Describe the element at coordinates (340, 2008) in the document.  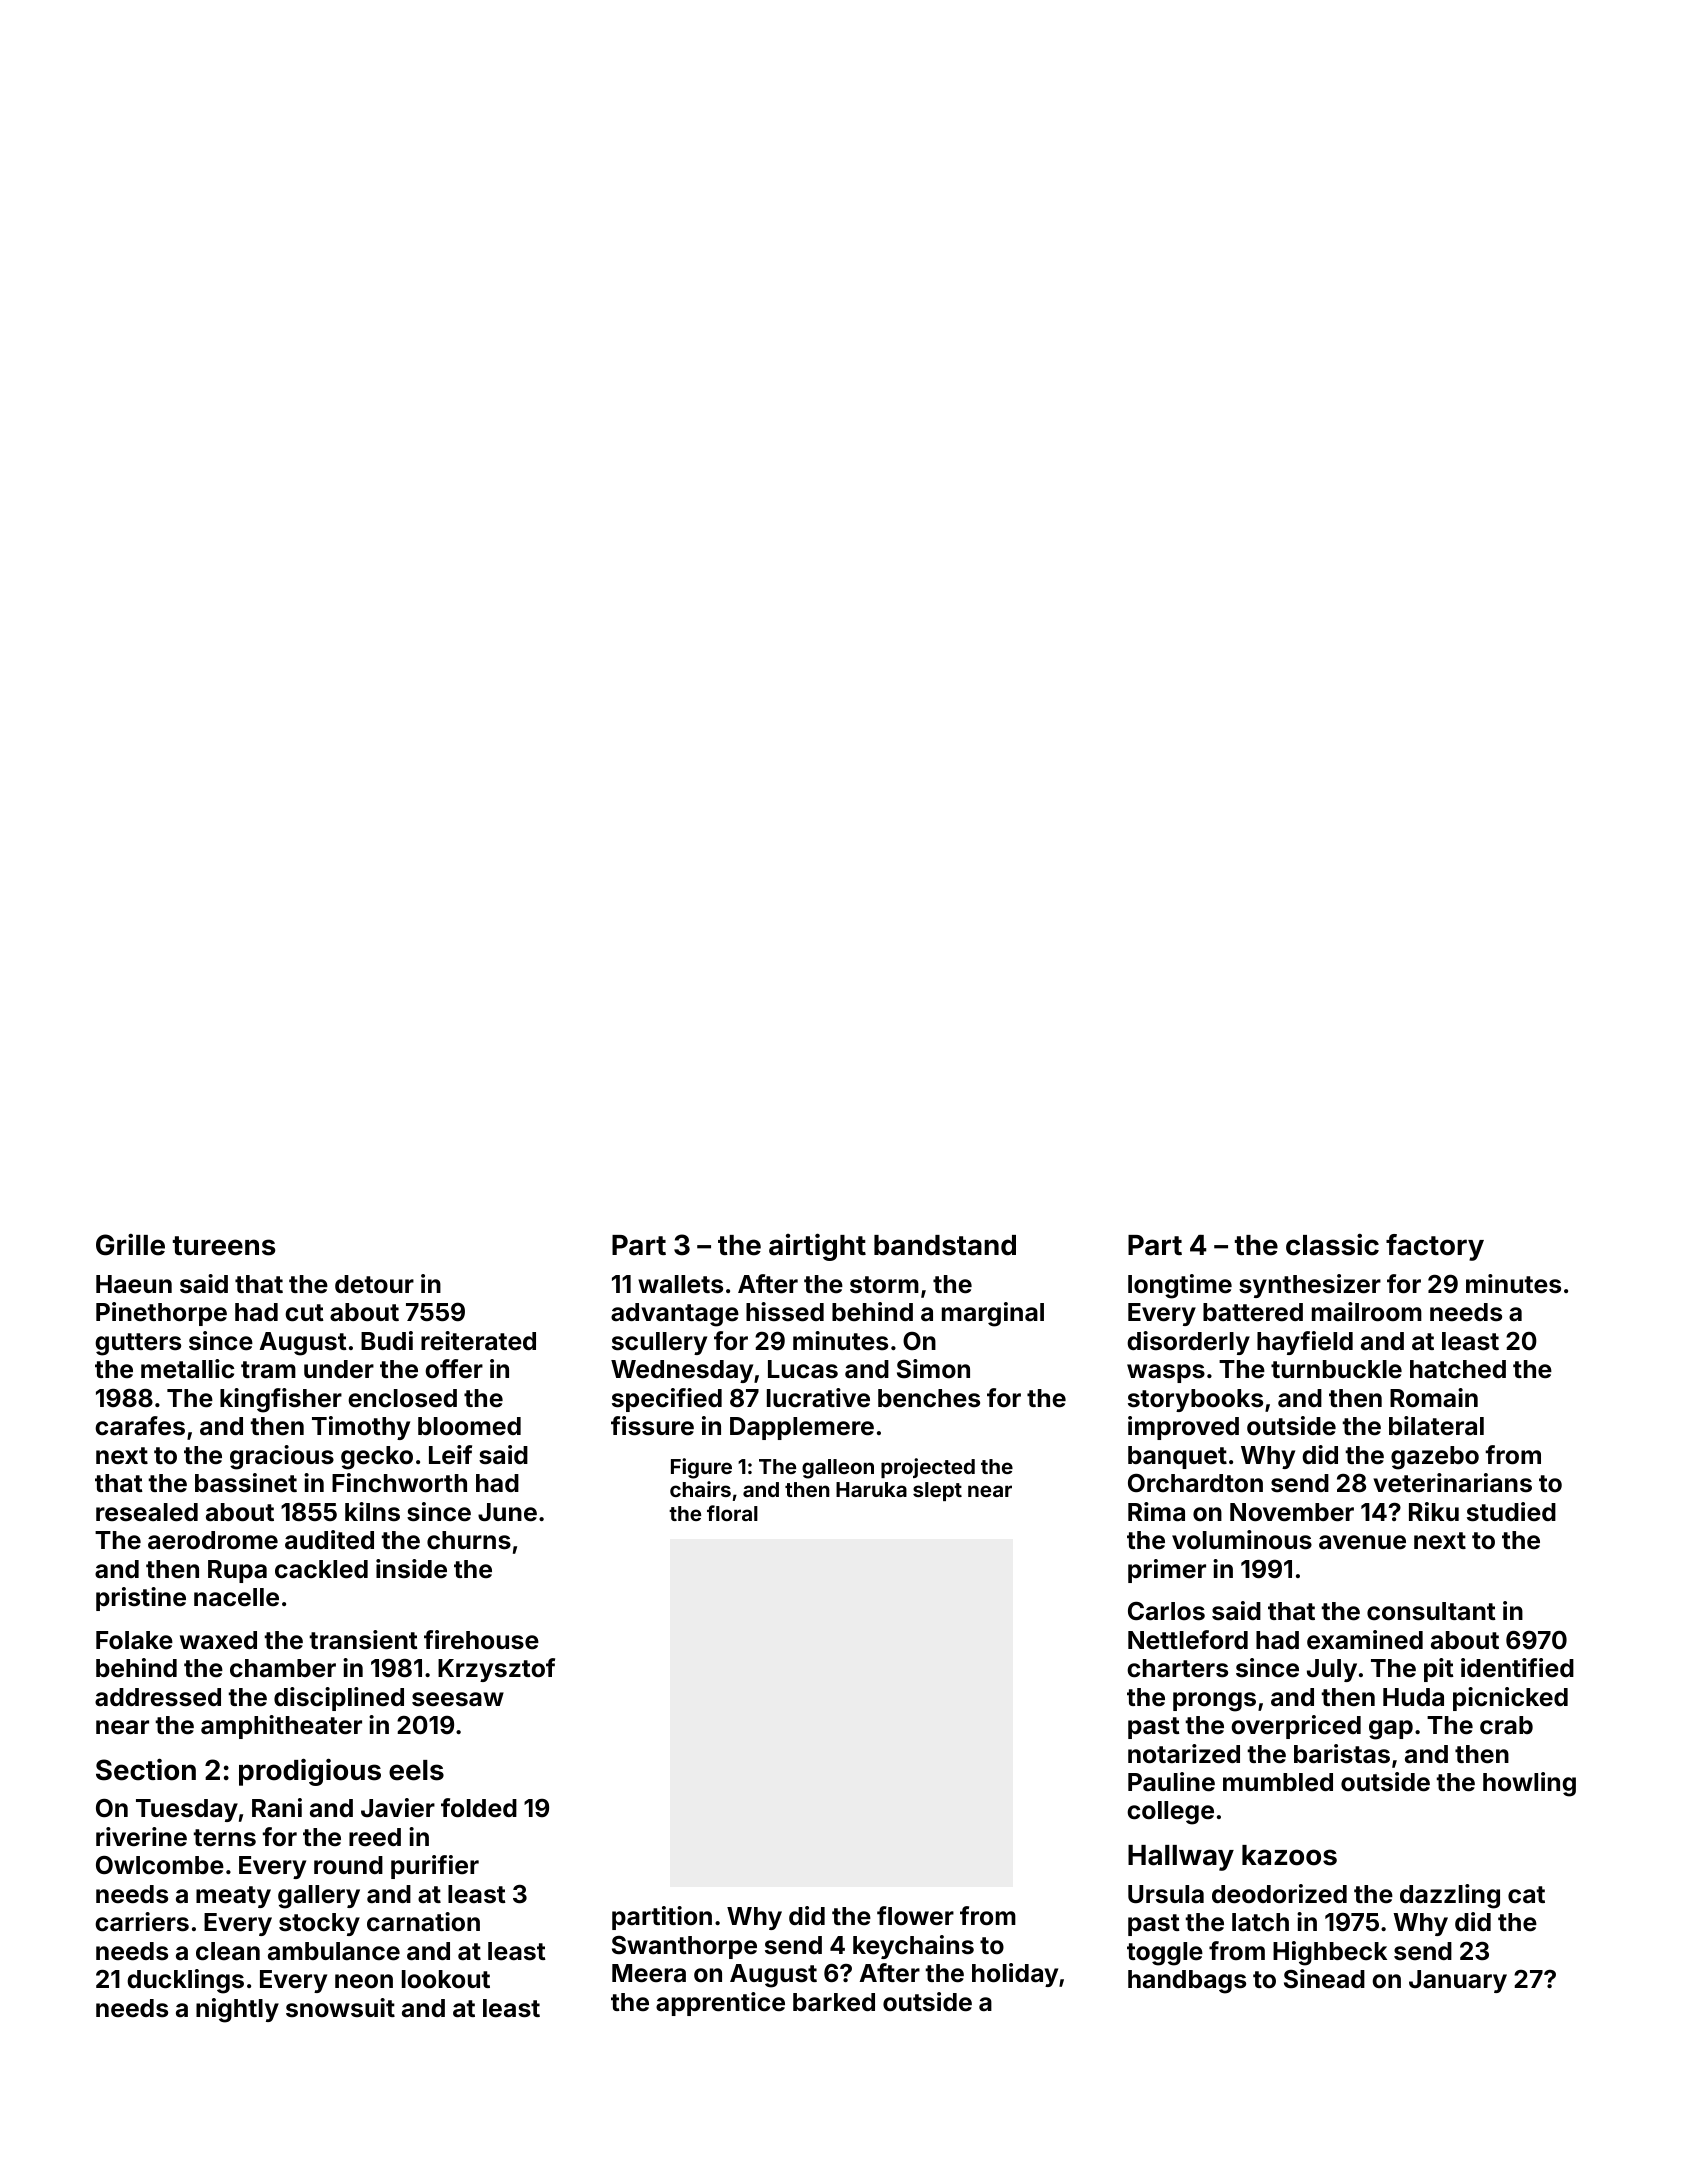
I see `snowsuit` at that location.
